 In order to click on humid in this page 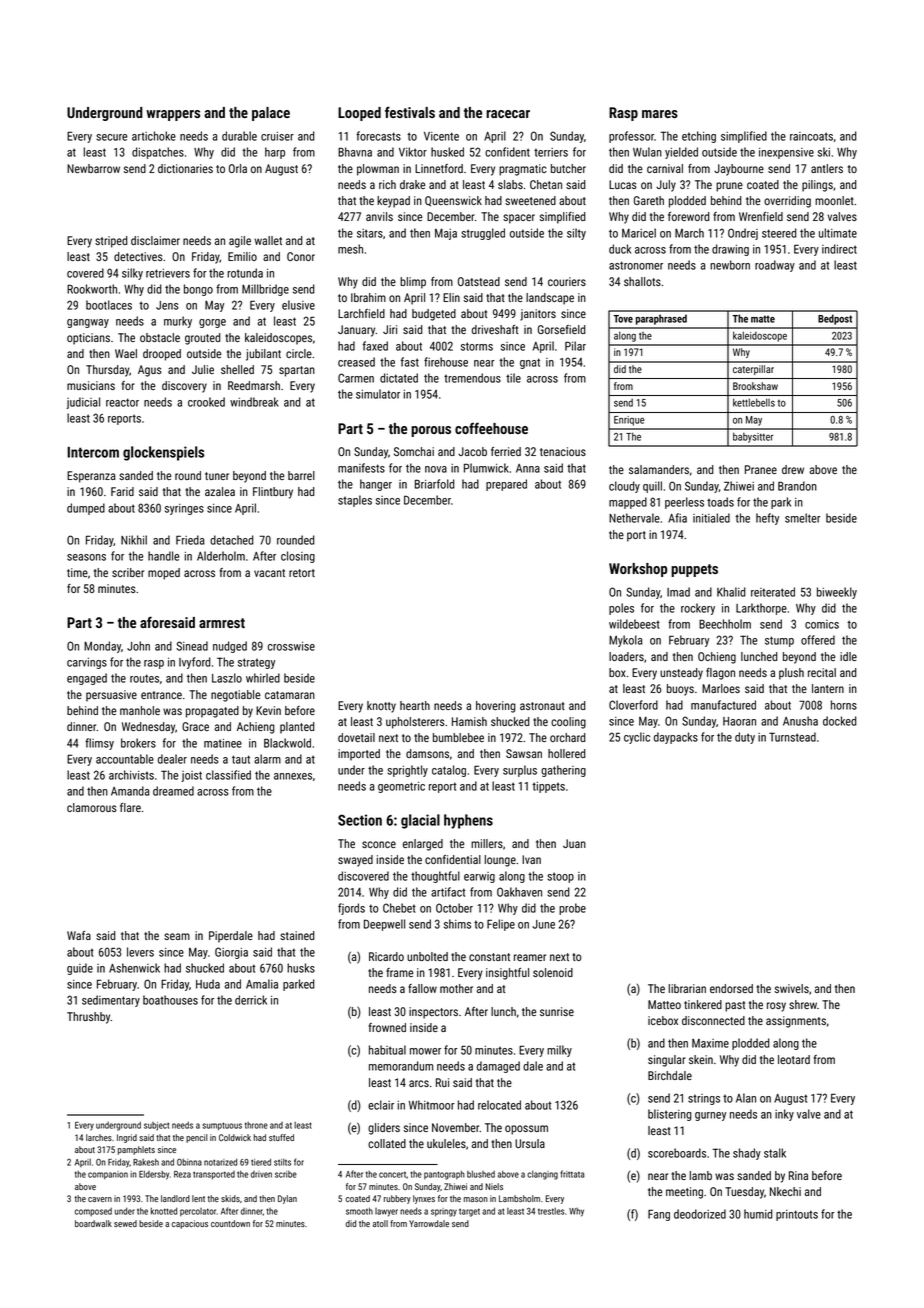, I will do `click(758, 1214)`.
